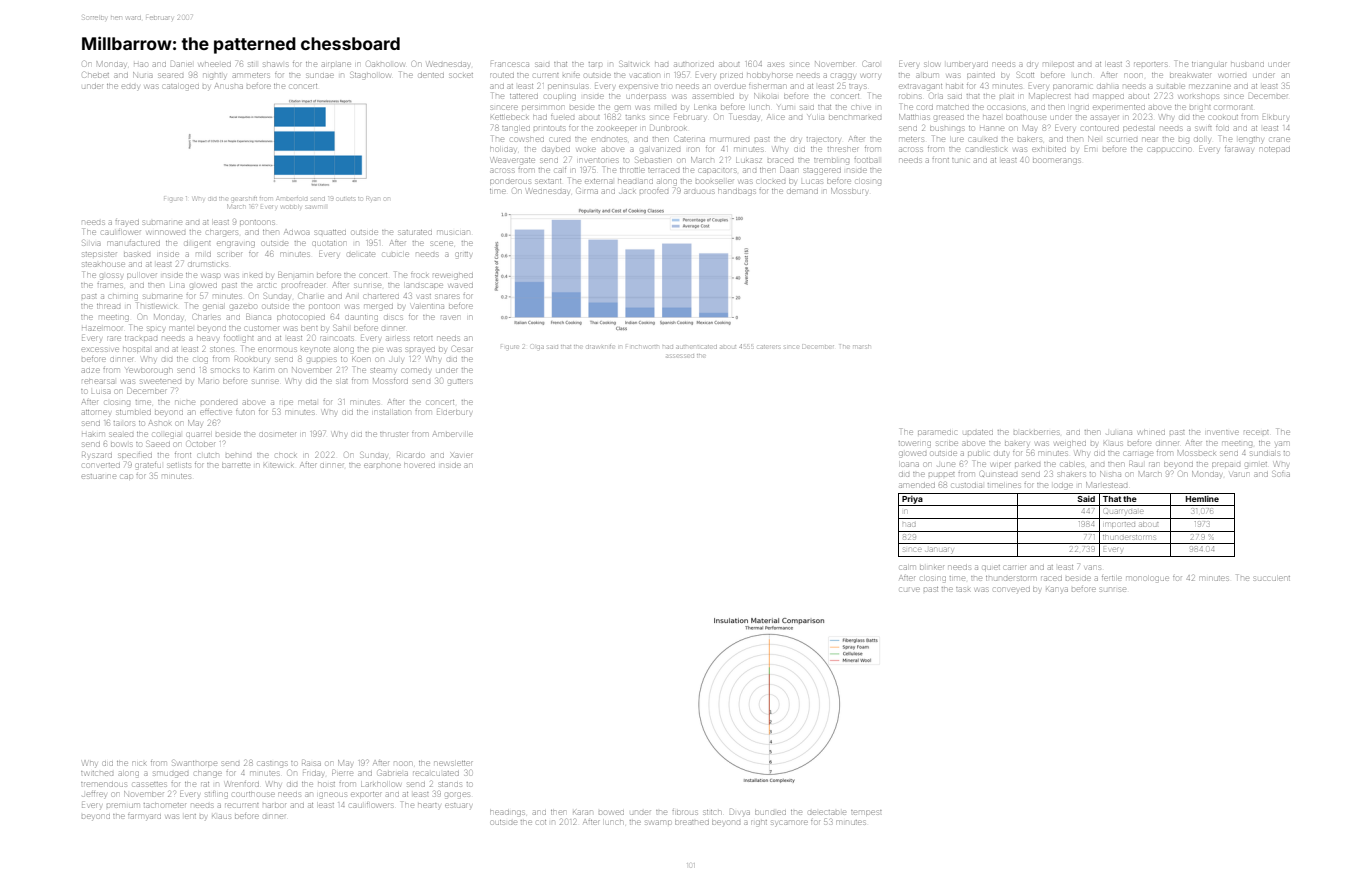 The height and width of the image is (887, 1372). I want to click on retort, so click(423, 338).
